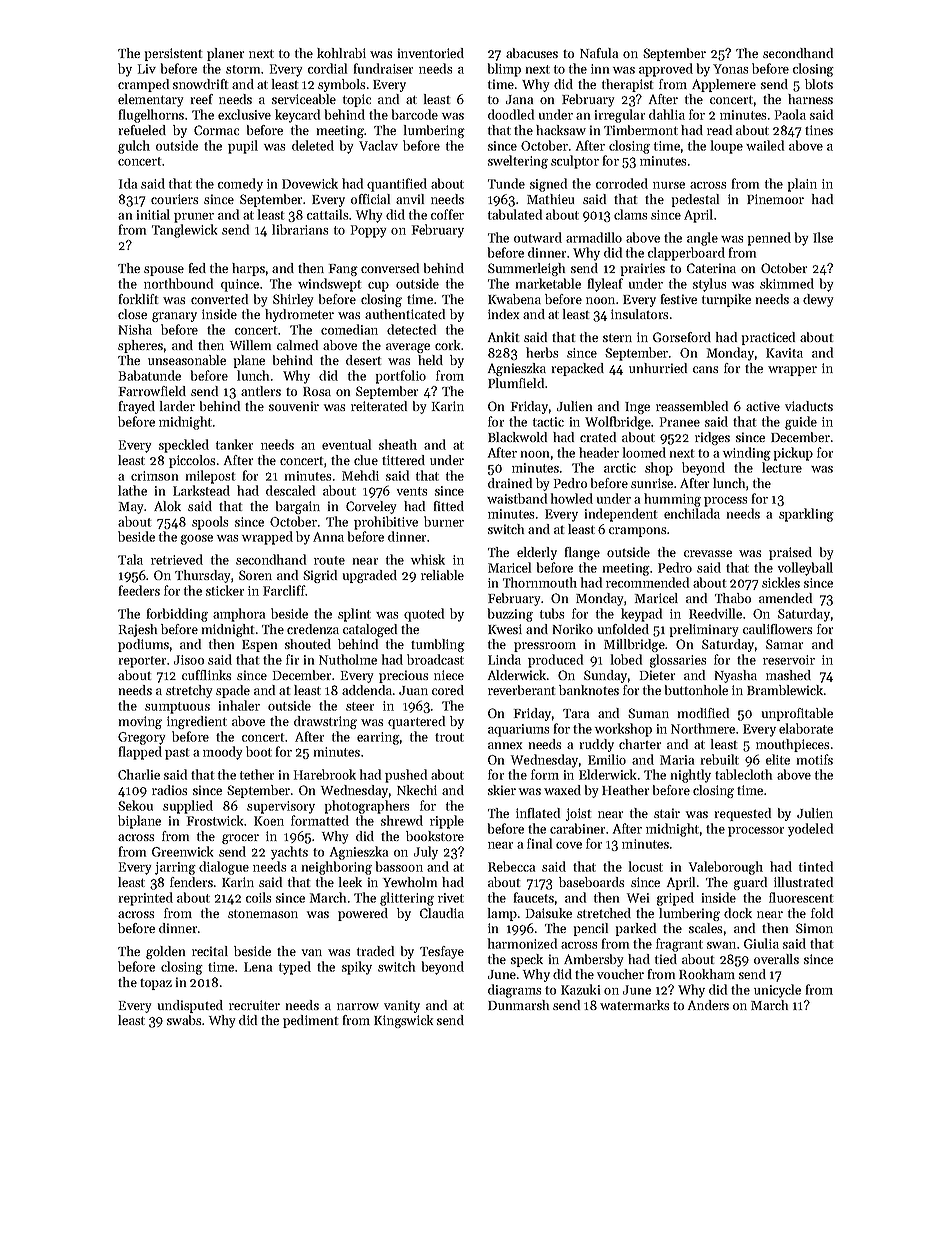  Describe the element at coordinates (297, 345) in the screenshot. I see `calmed` at that location.
